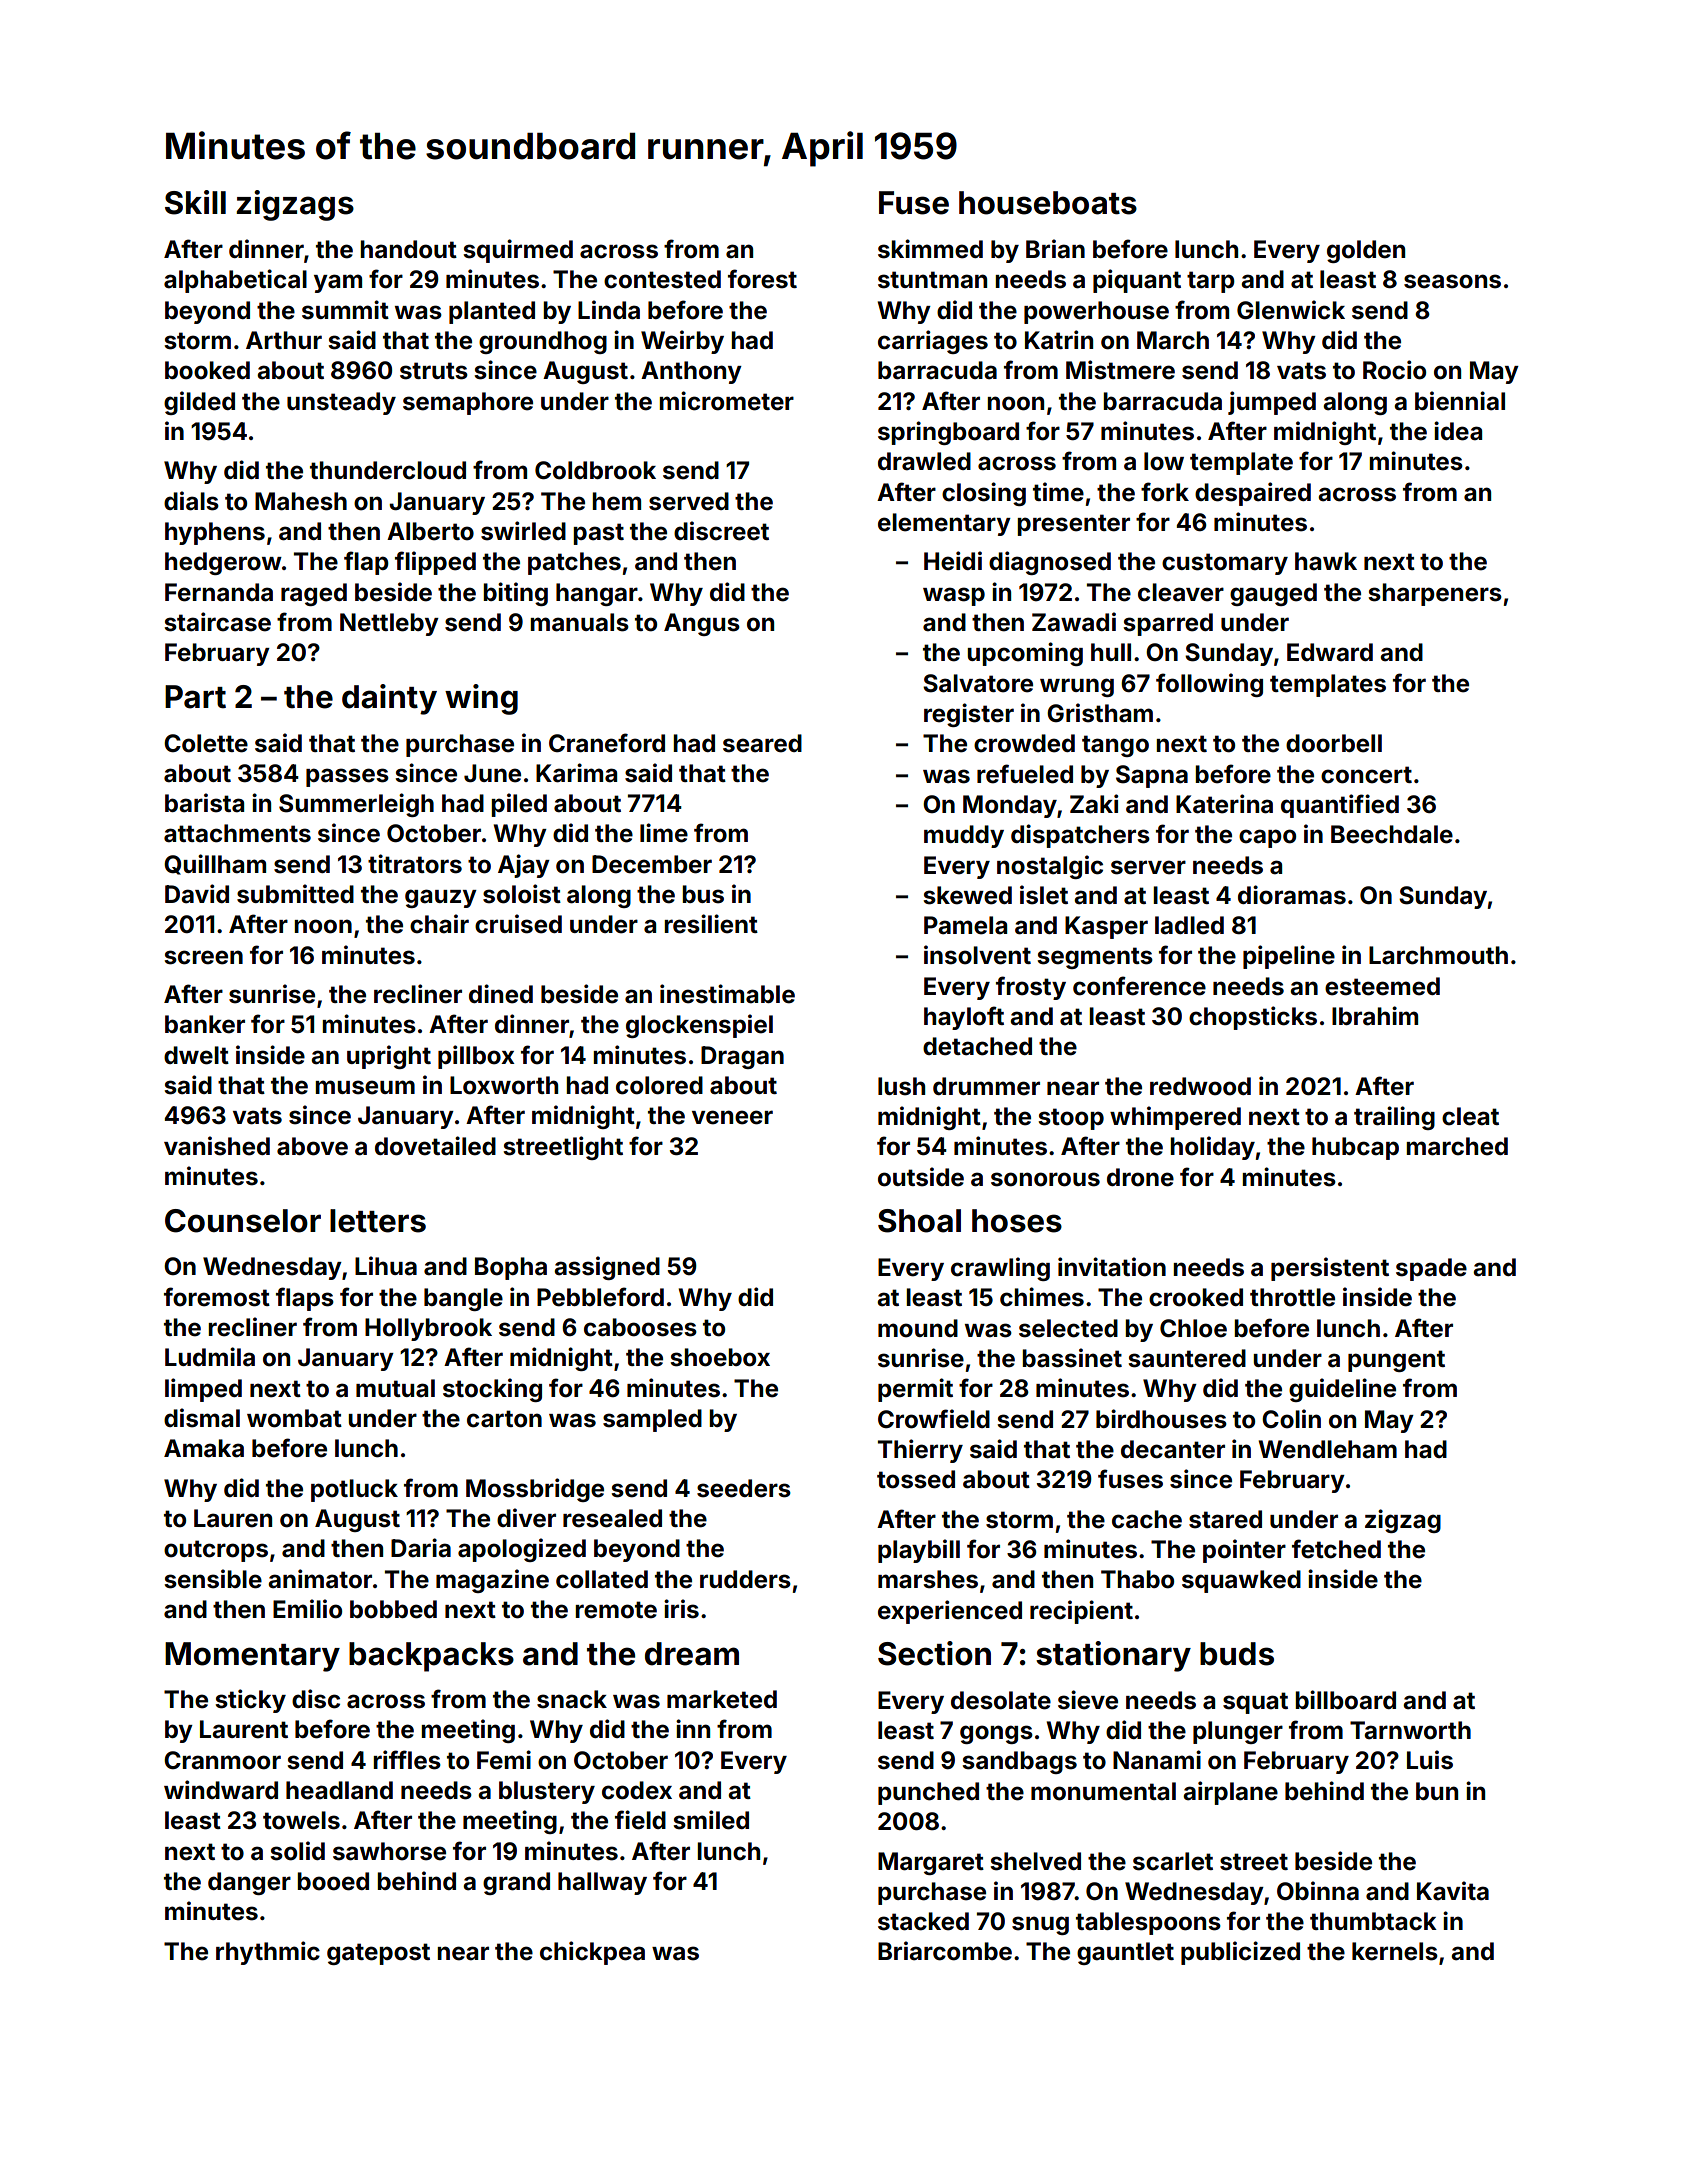 This image has width=1683, height=2178. I want to click on cleat, so click(1470, 1116).
